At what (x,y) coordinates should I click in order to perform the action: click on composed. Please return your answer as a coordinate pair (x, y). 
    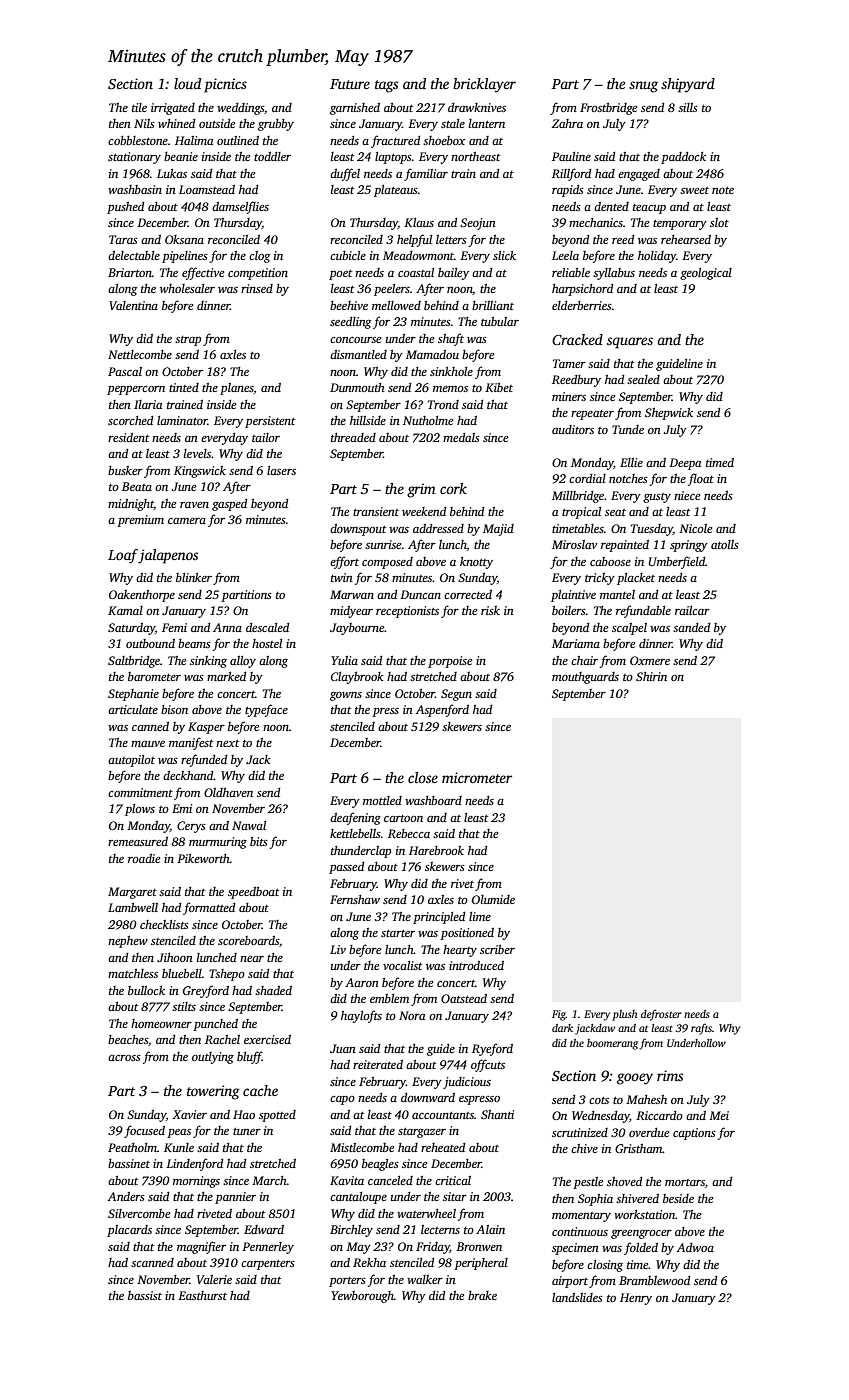
    Looking at the image, I should click on (387, 563).
